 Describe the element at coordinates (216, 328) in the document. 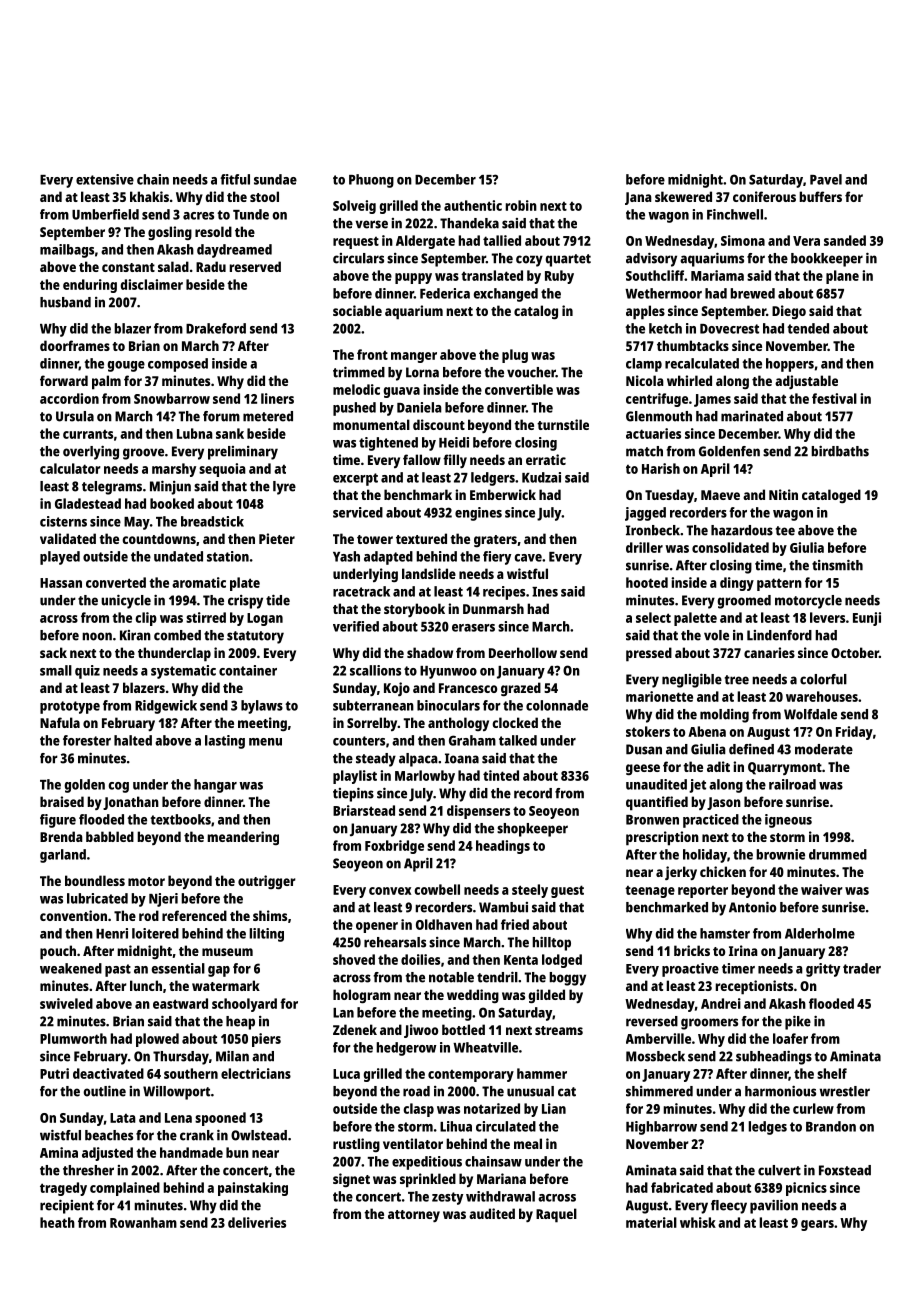

I see `Drakeford` at that location.
